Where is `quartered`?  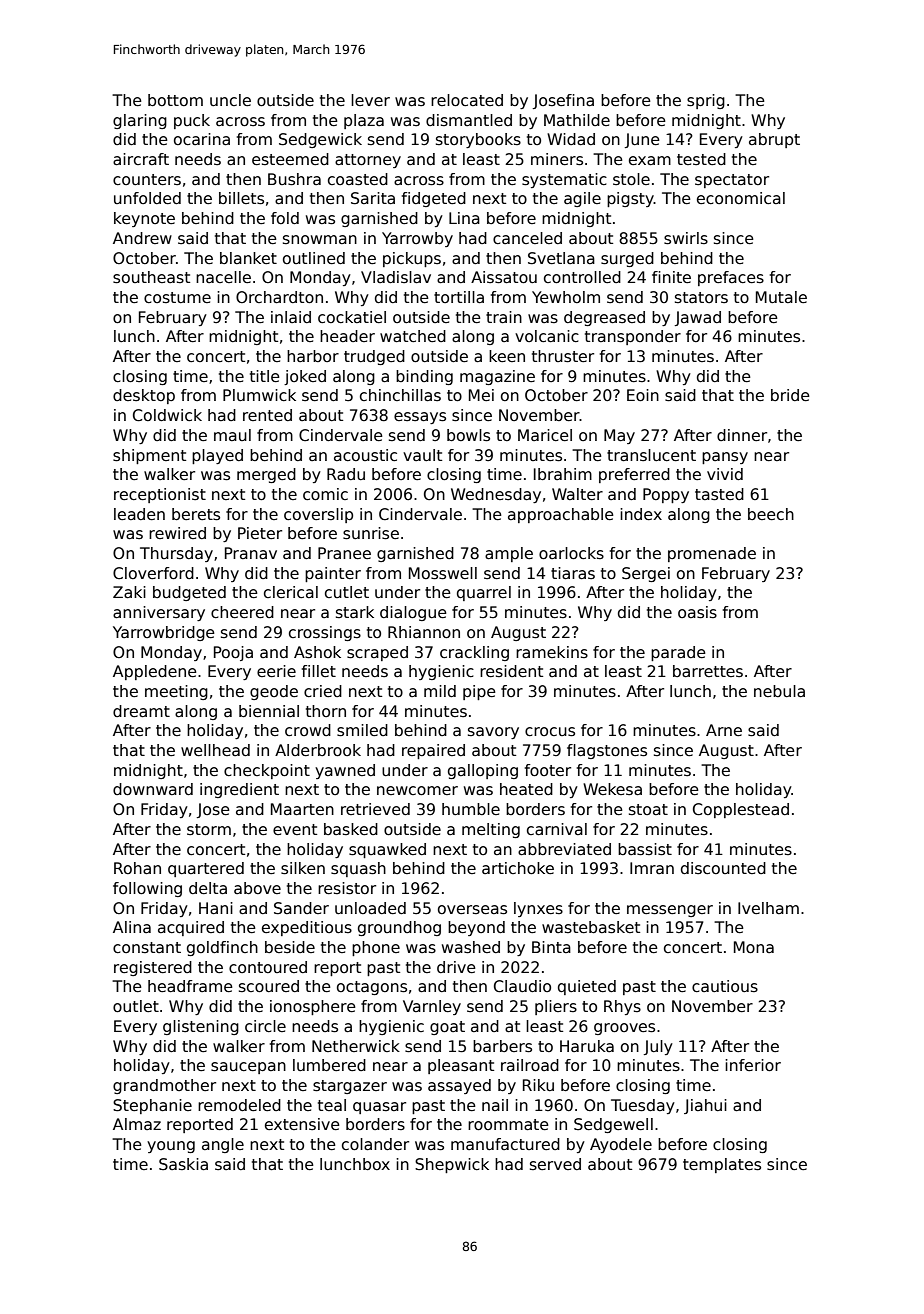
quartered is located at coordinates (206, 869).
